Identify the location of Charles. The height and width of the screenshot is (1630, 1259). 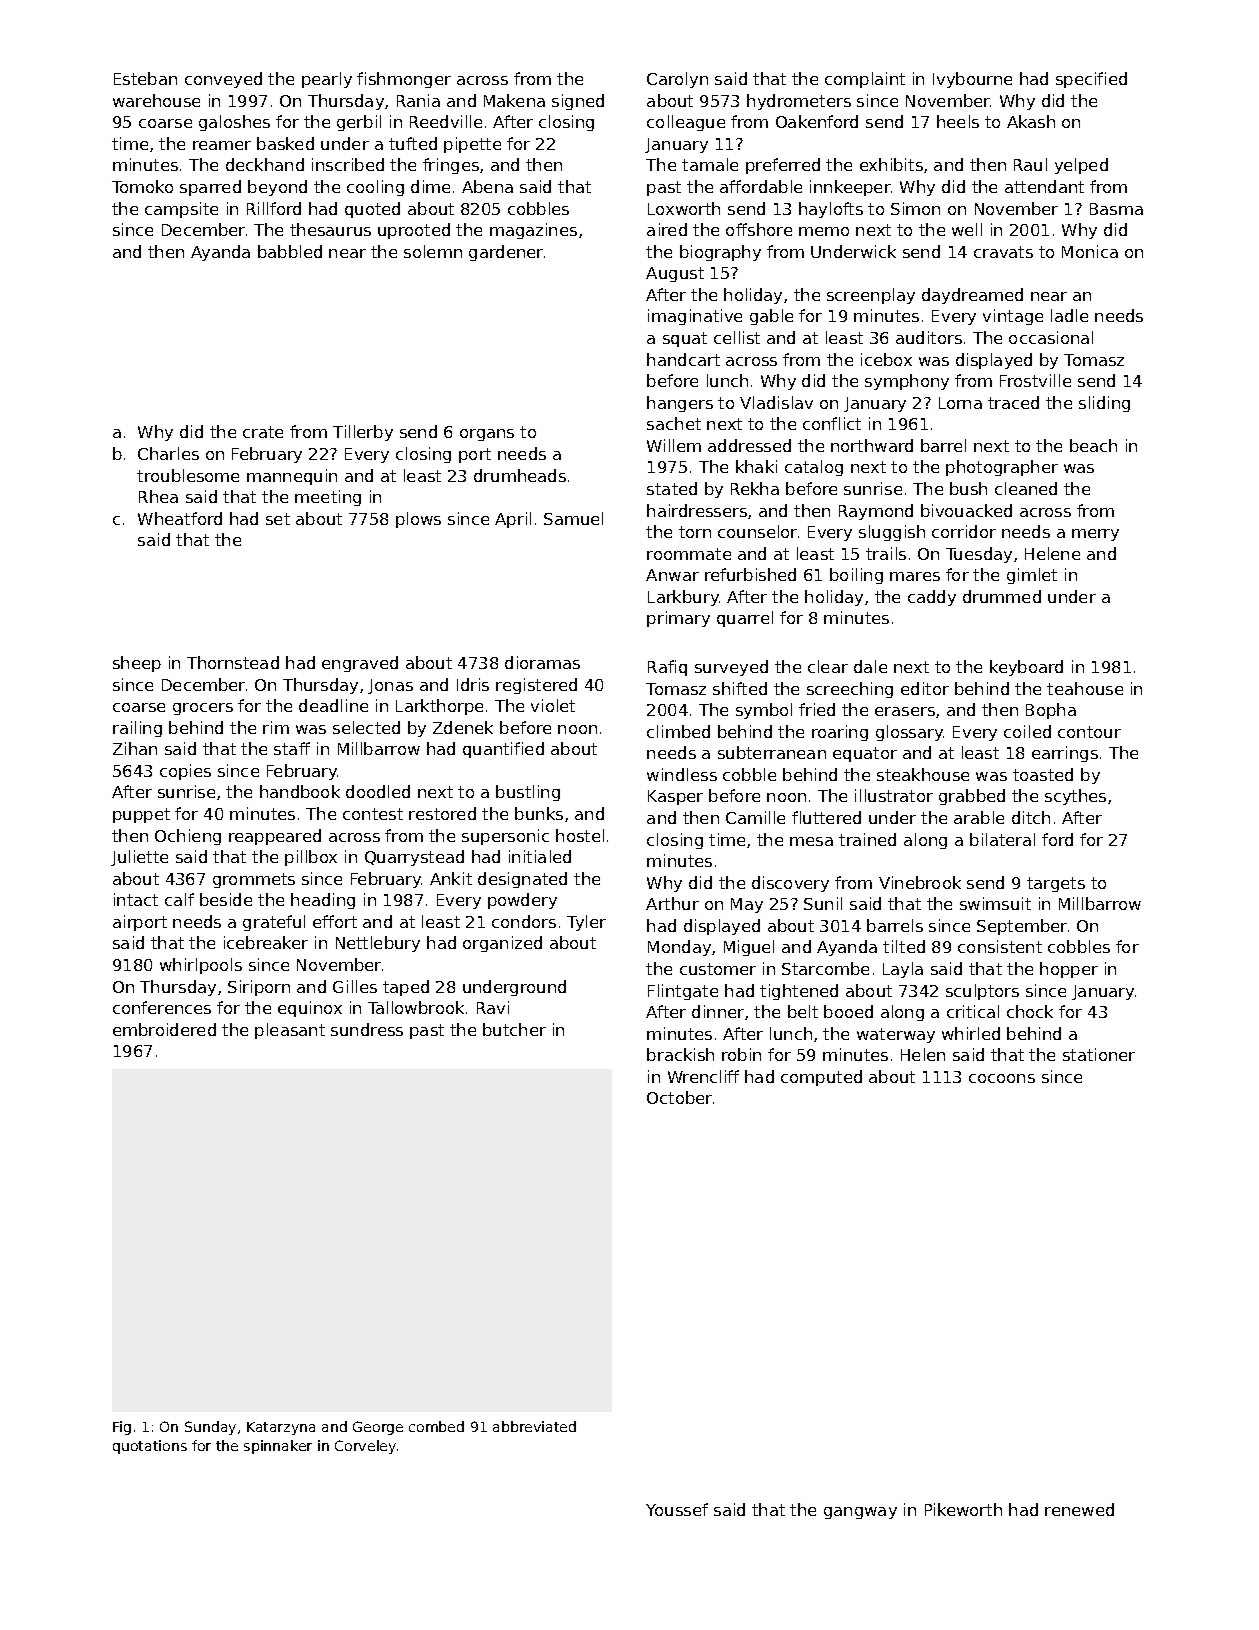
(168, 453).
